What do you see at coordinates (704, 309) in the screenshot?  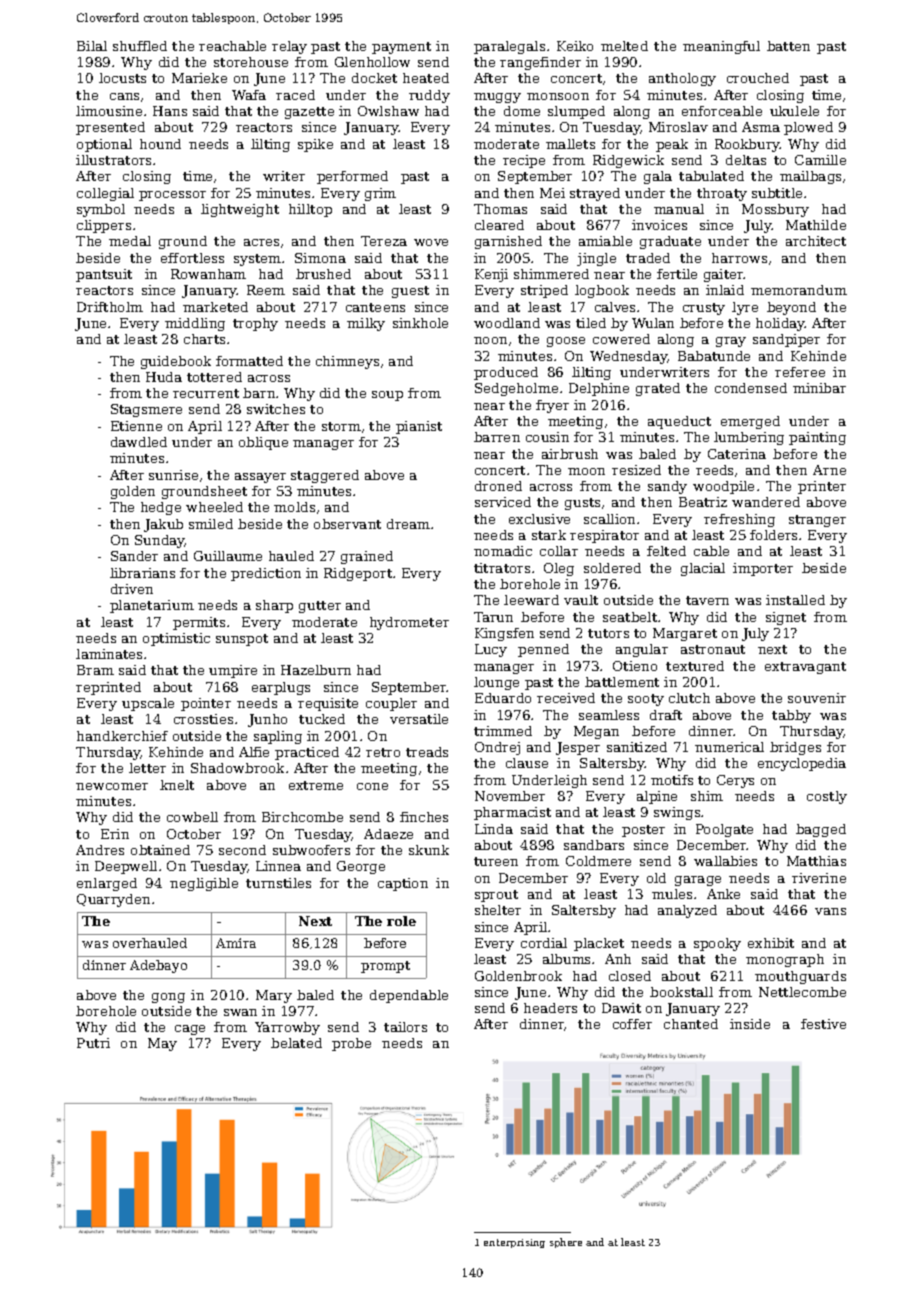 I see `crusty` at bounding box center [704, 309].
